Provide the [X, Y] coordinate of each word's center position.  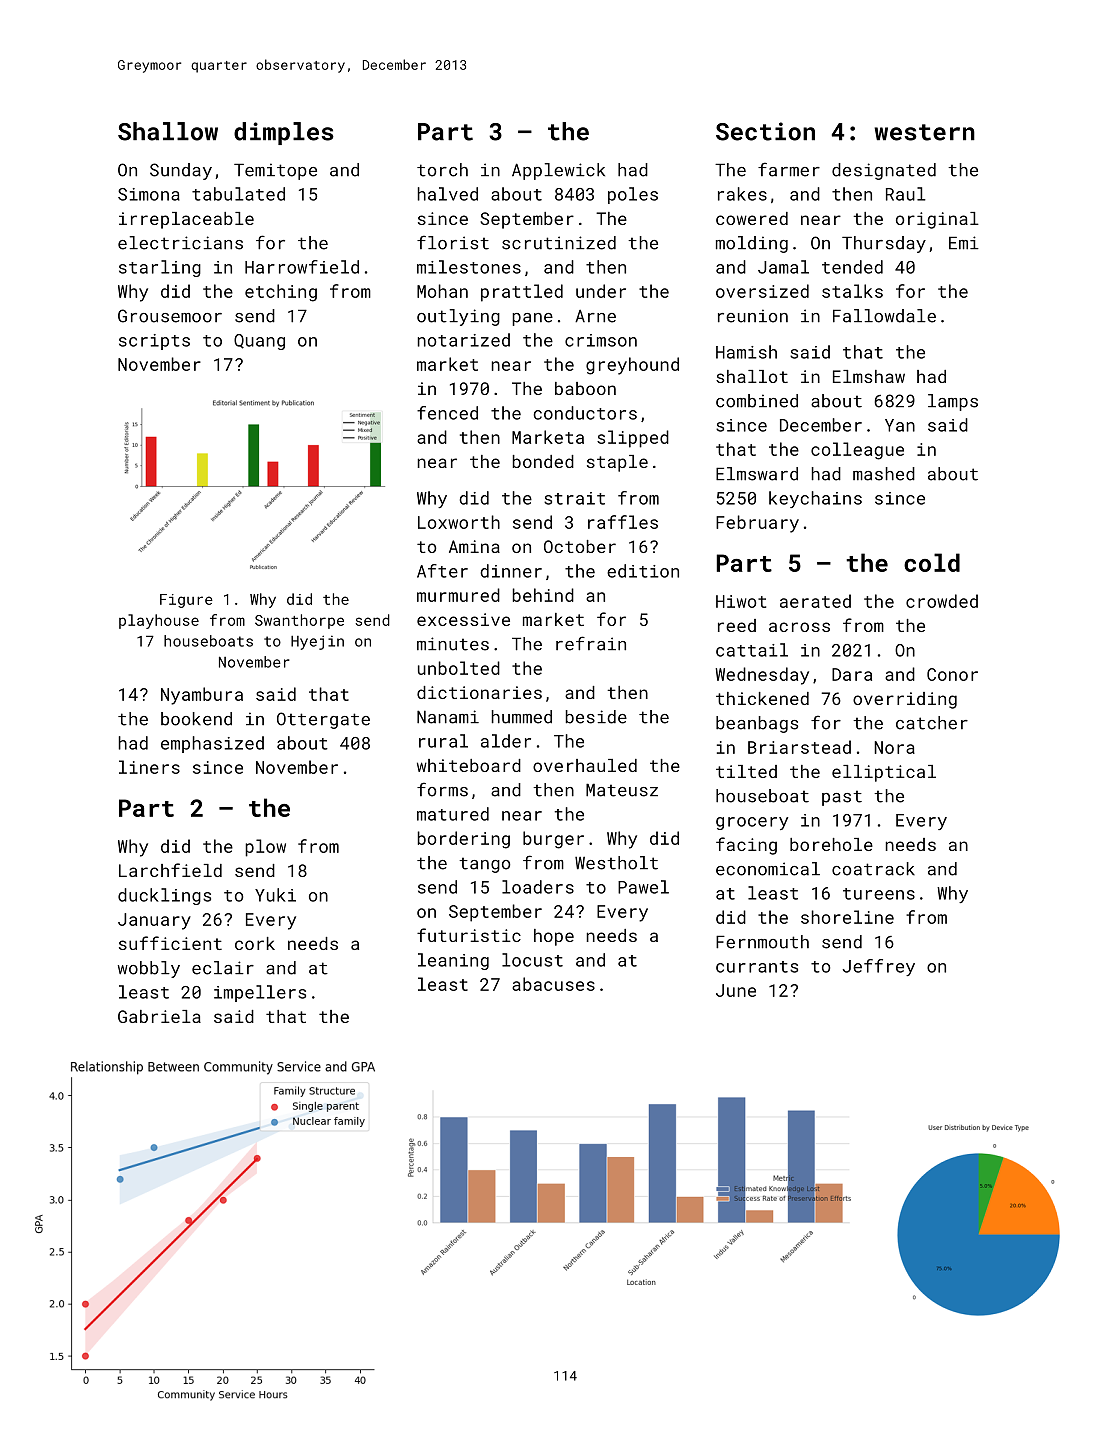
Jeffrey [878, 967]
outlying [458, 317]
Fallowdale [884, 316]
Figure [186, 601]
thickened [762, 698]
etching [281, 293]
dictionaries [479, 692]
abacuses [553, 984]
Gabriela [159, 1016]
